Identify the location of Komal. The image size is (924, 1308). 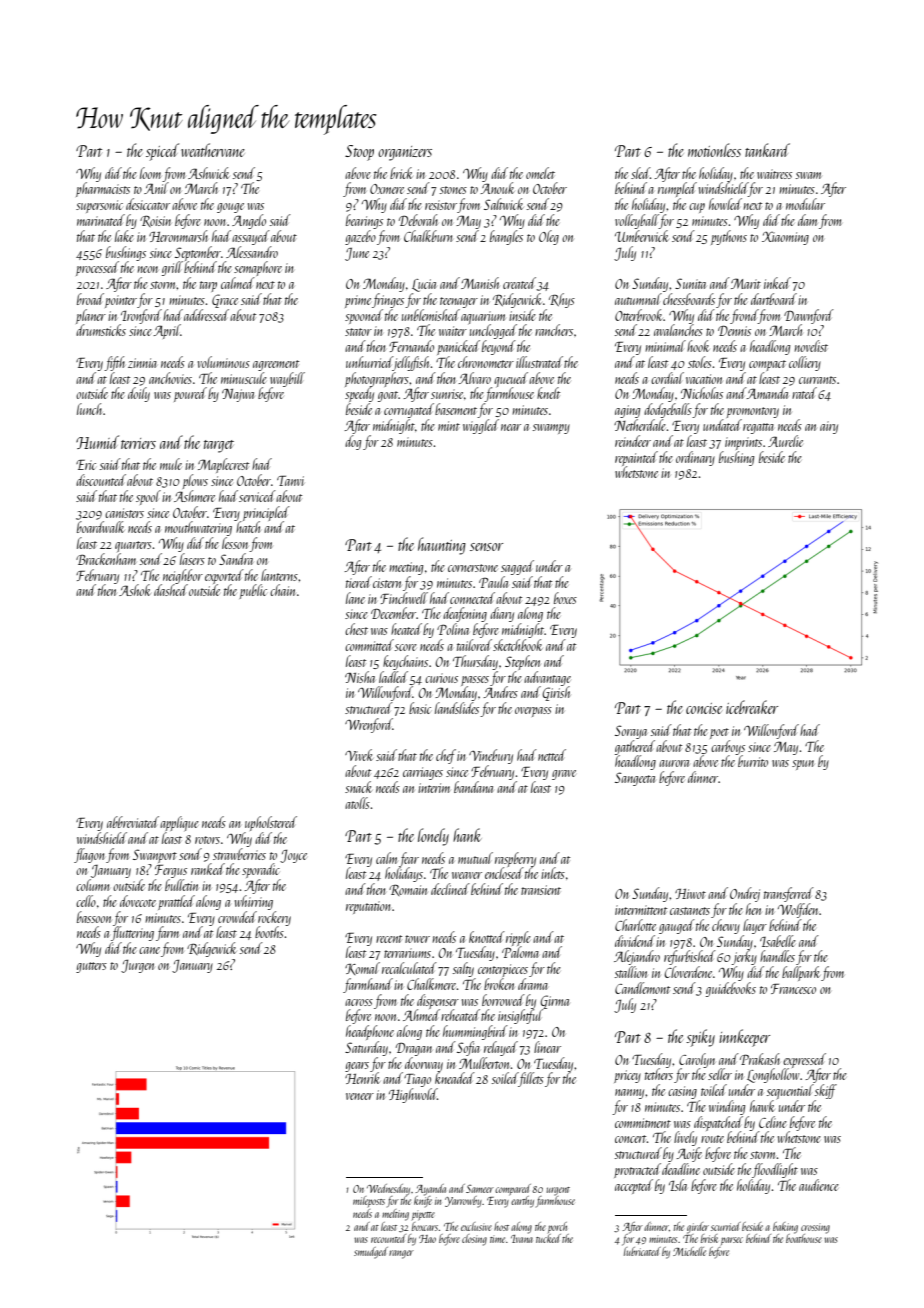
(362, 968).
